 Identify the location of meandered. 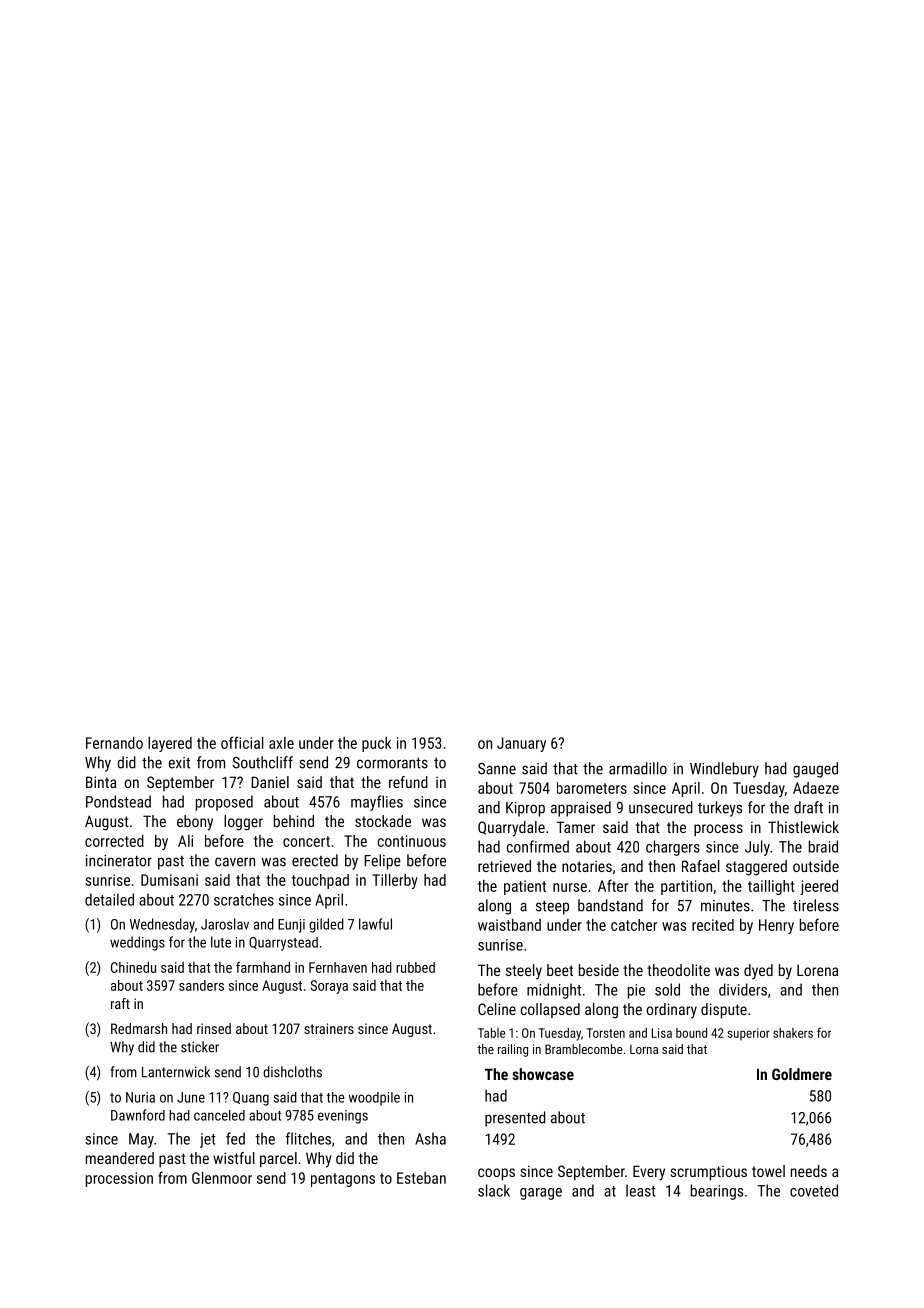
(120, 1158).
